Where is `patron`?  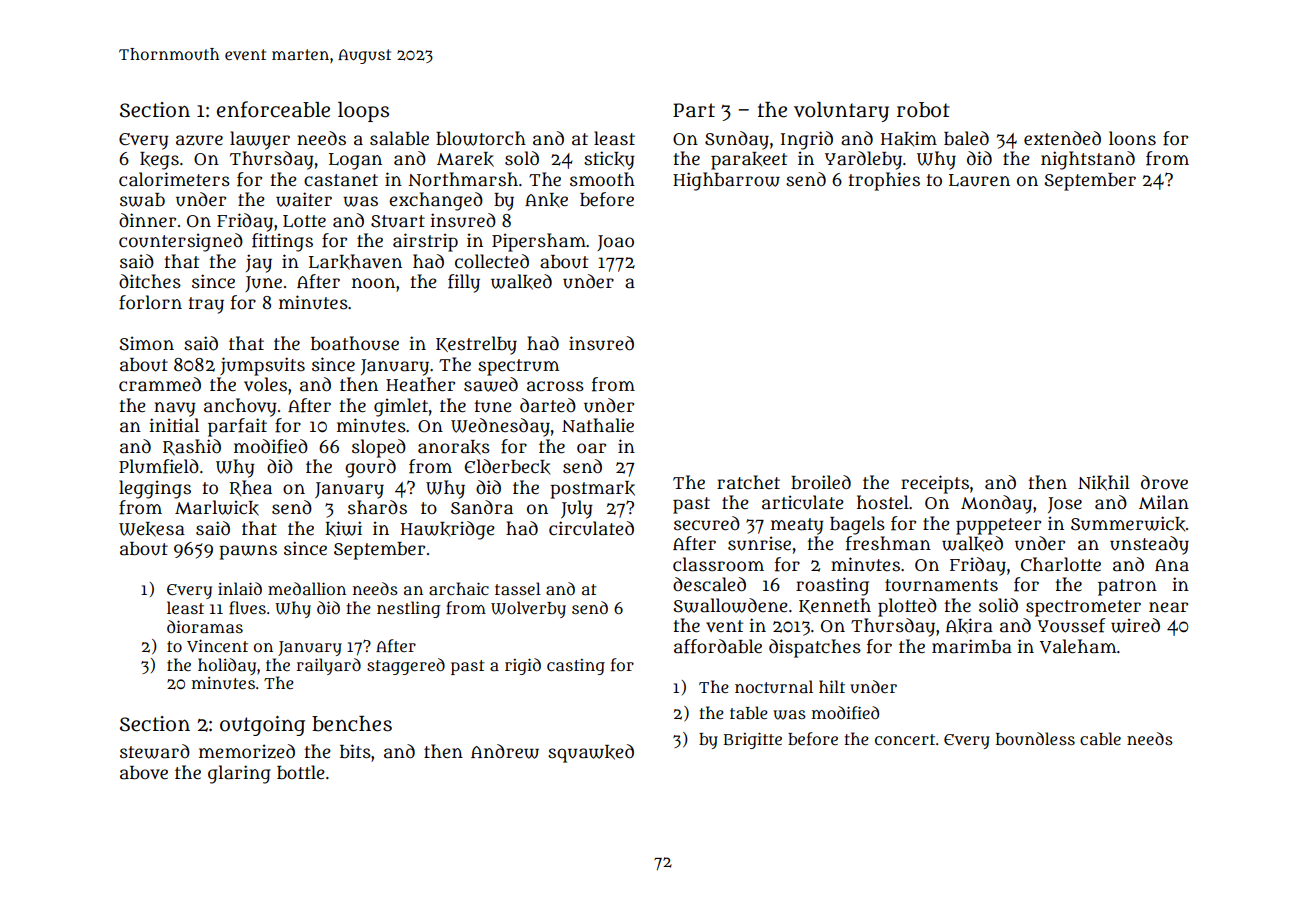 patron is located at coordinates (1127, 587).
